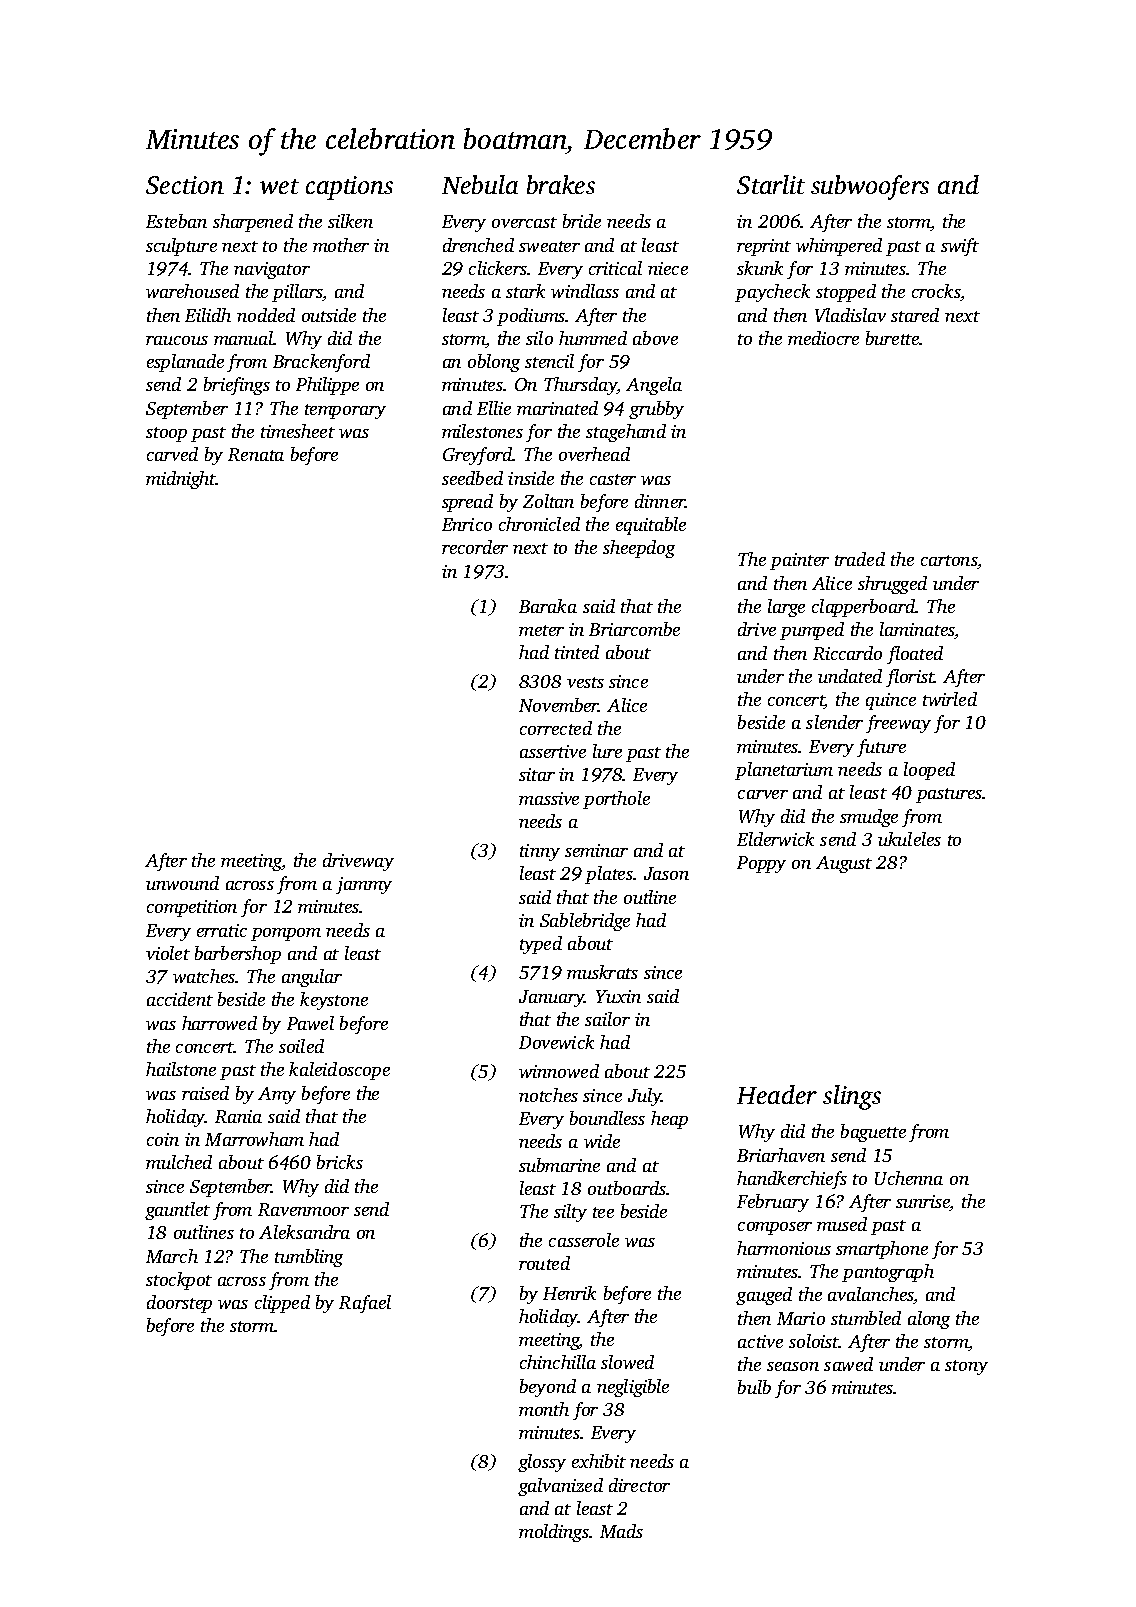 This screenshot has height=1607, width=1136. What do you see at coordinates (272, 270) in the screenshot?
I see `navigator` at bounding box center [272, 270].
